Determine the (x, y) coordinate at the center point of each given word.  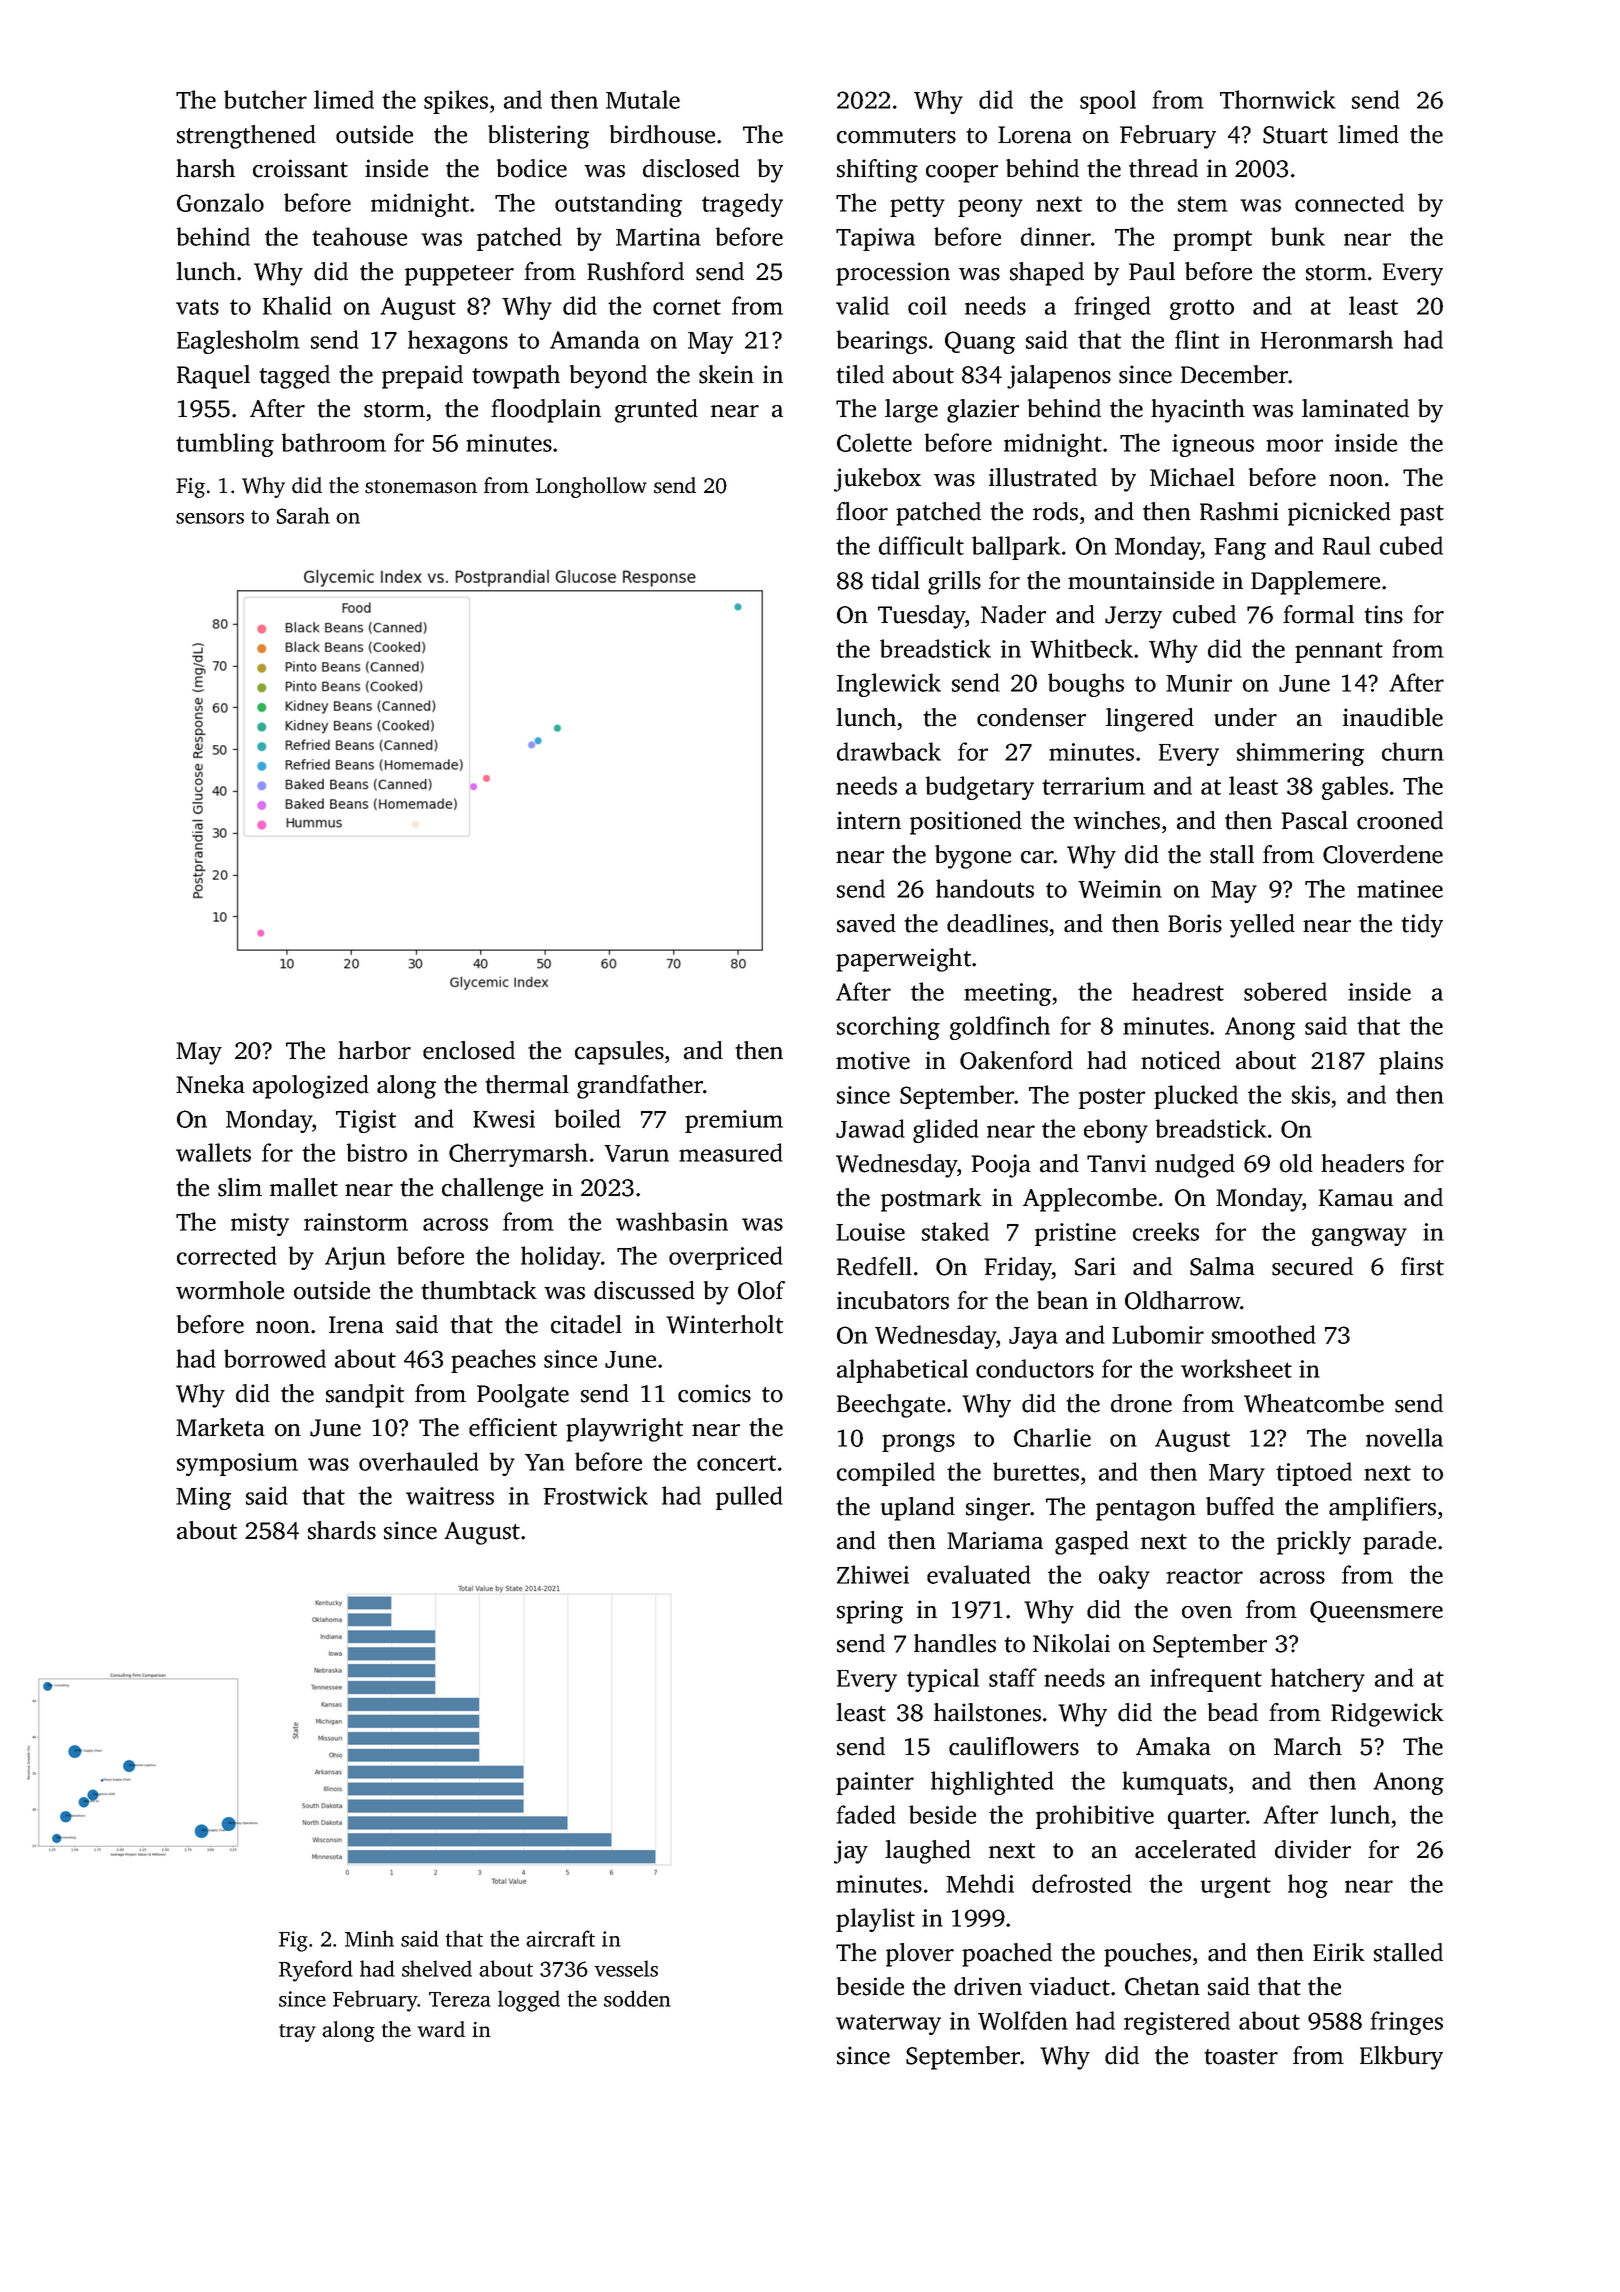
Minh (369, 1938)
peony (990, 208)
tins (1383, 614)
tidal (895, 580)
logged (529, 2001)
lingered (1150, 720)
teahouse (359, 236)
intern (869, 820)
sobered (1285, 991)
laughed (928, 1852)
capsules (619, 1053)
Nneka (210, 1084)
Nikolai (1071, 1643)
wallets (213, 1152)
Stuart (1295, 135)
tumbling (225, 445)
